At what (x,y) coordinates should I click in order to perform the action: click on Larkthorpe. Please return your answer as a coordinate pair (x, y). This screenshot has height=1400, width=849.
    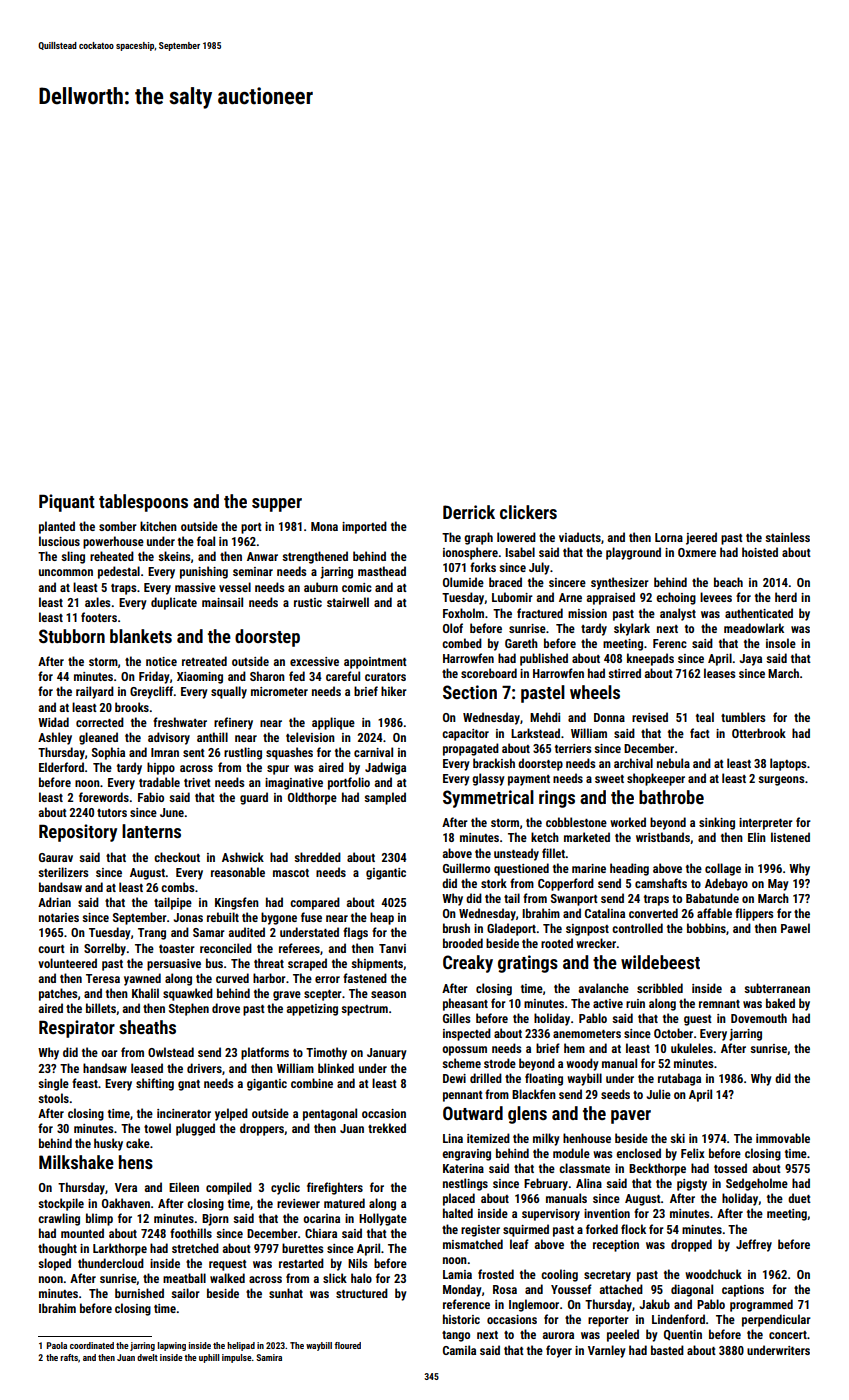
    Looking at the image, I should click on (120, 1249).
